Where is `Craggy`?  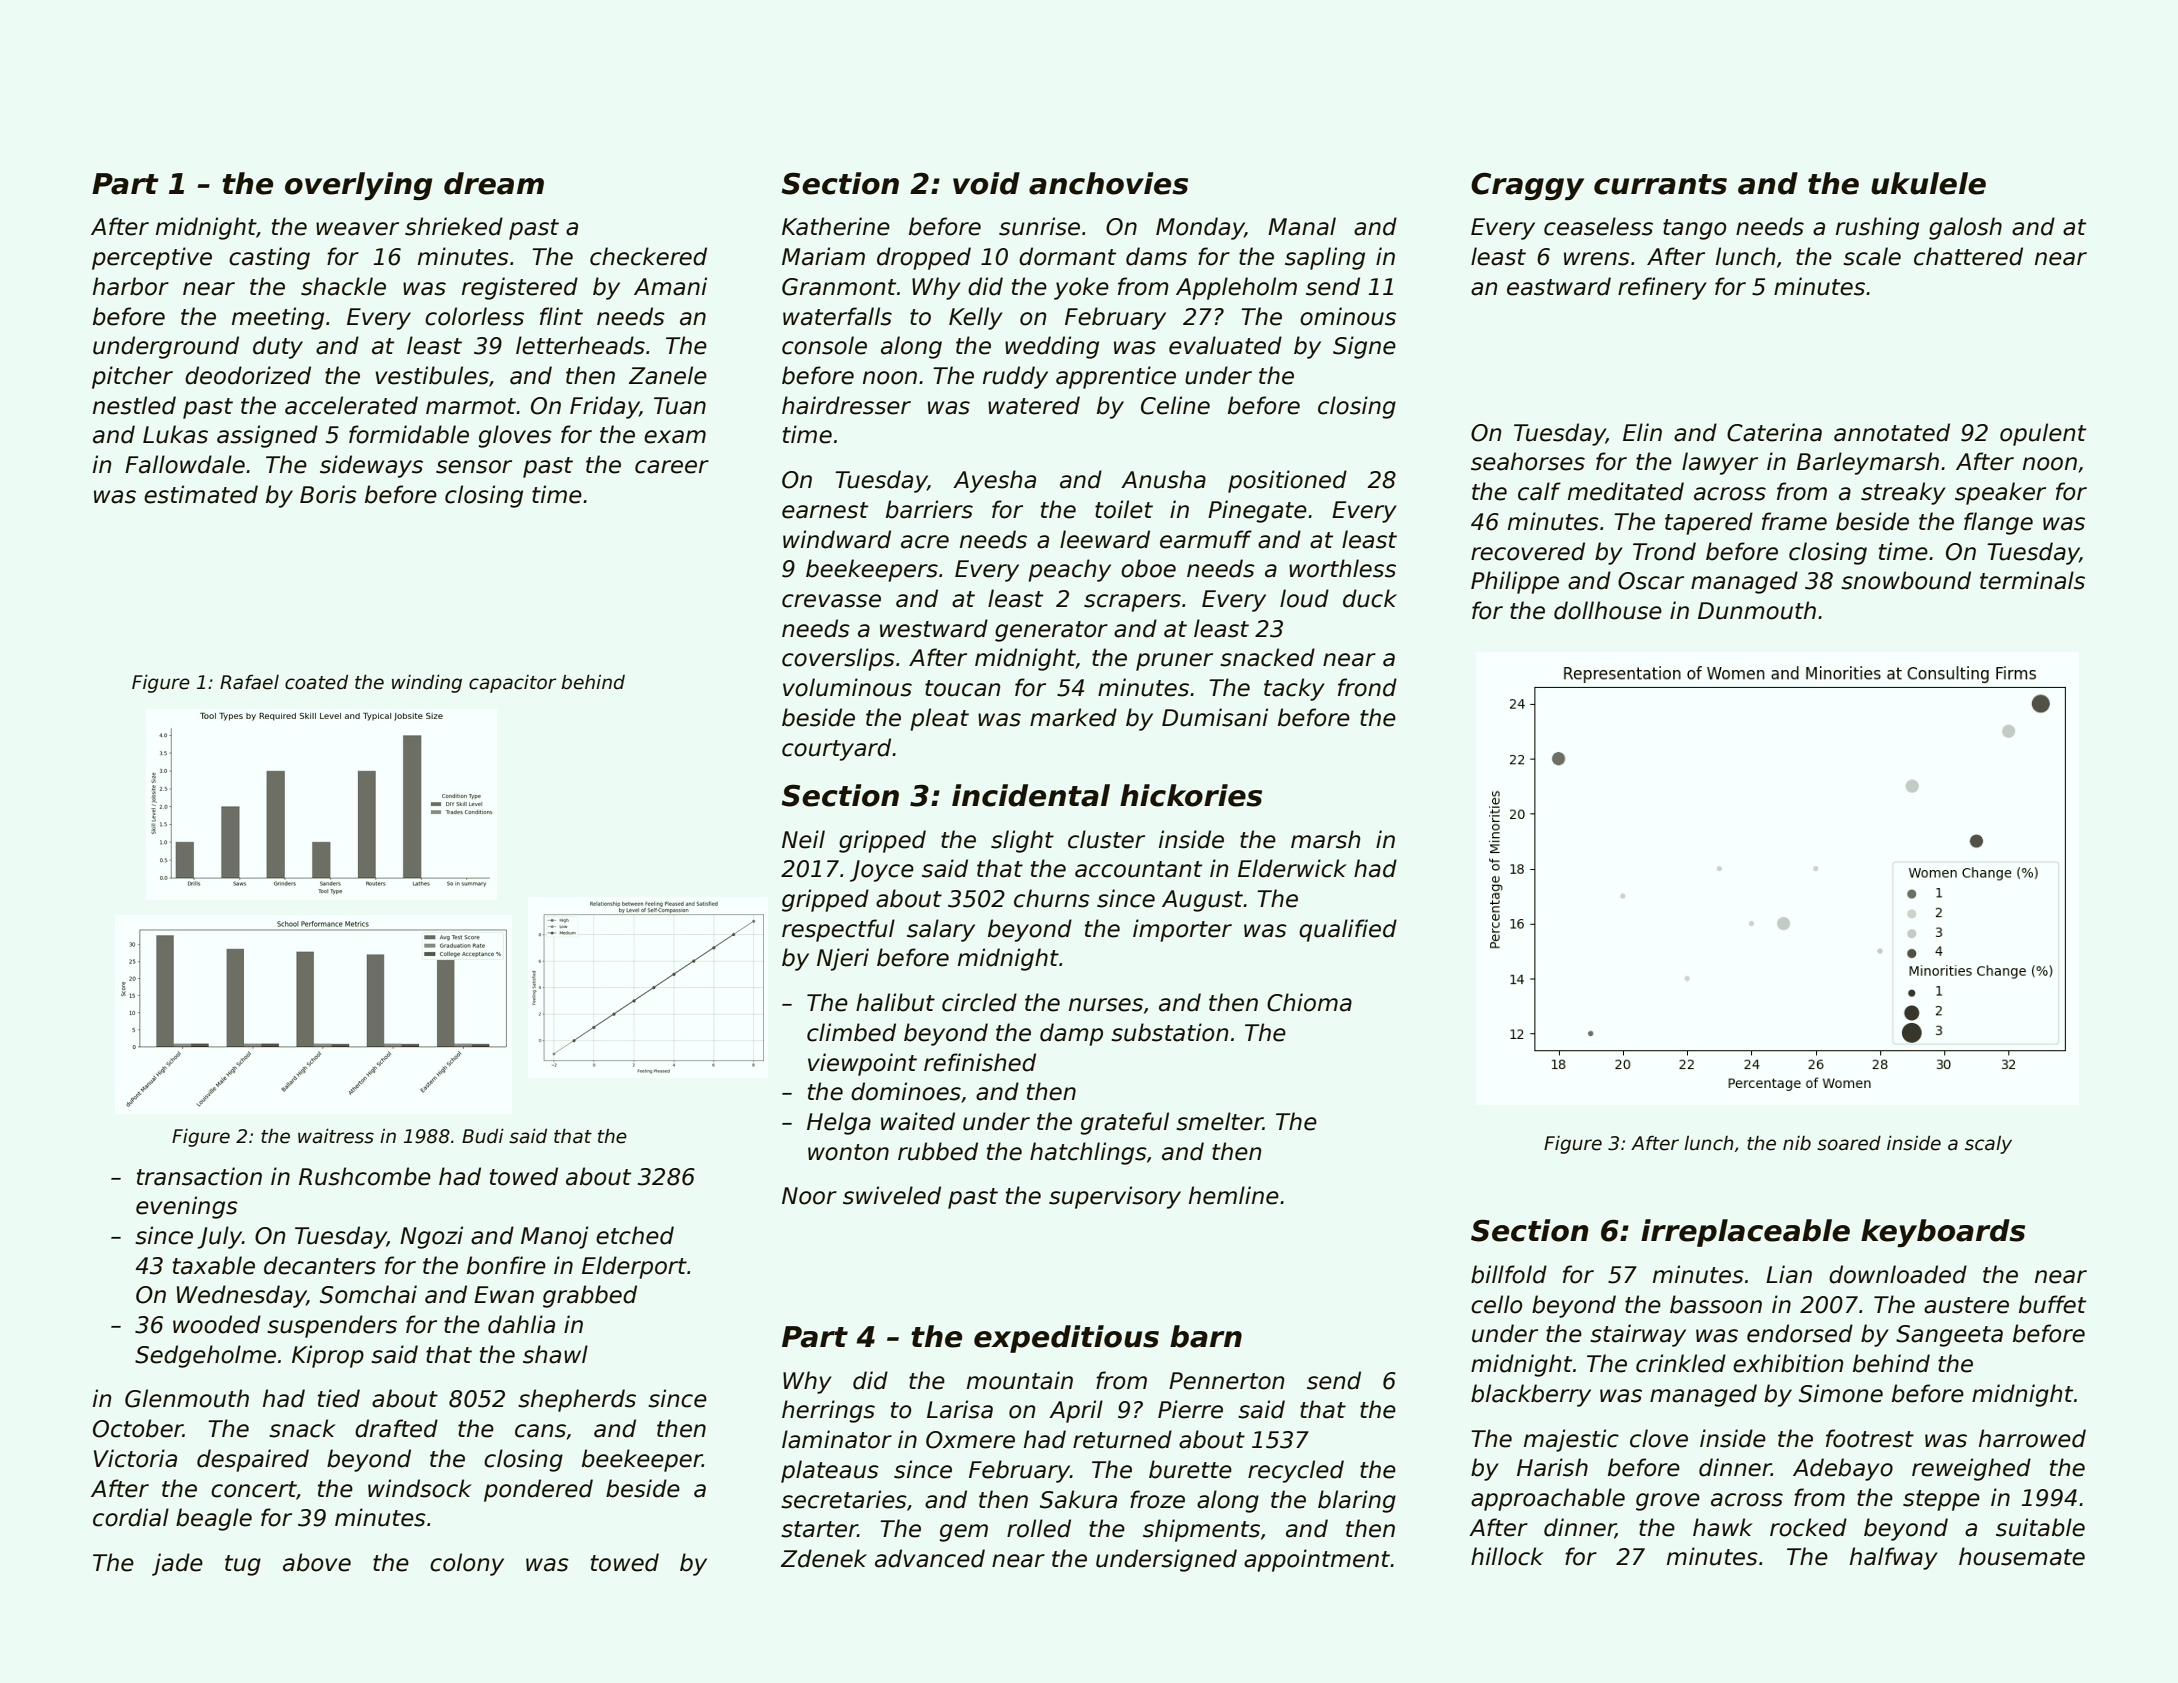
Craggy is located at coordinates (1527, 186).
